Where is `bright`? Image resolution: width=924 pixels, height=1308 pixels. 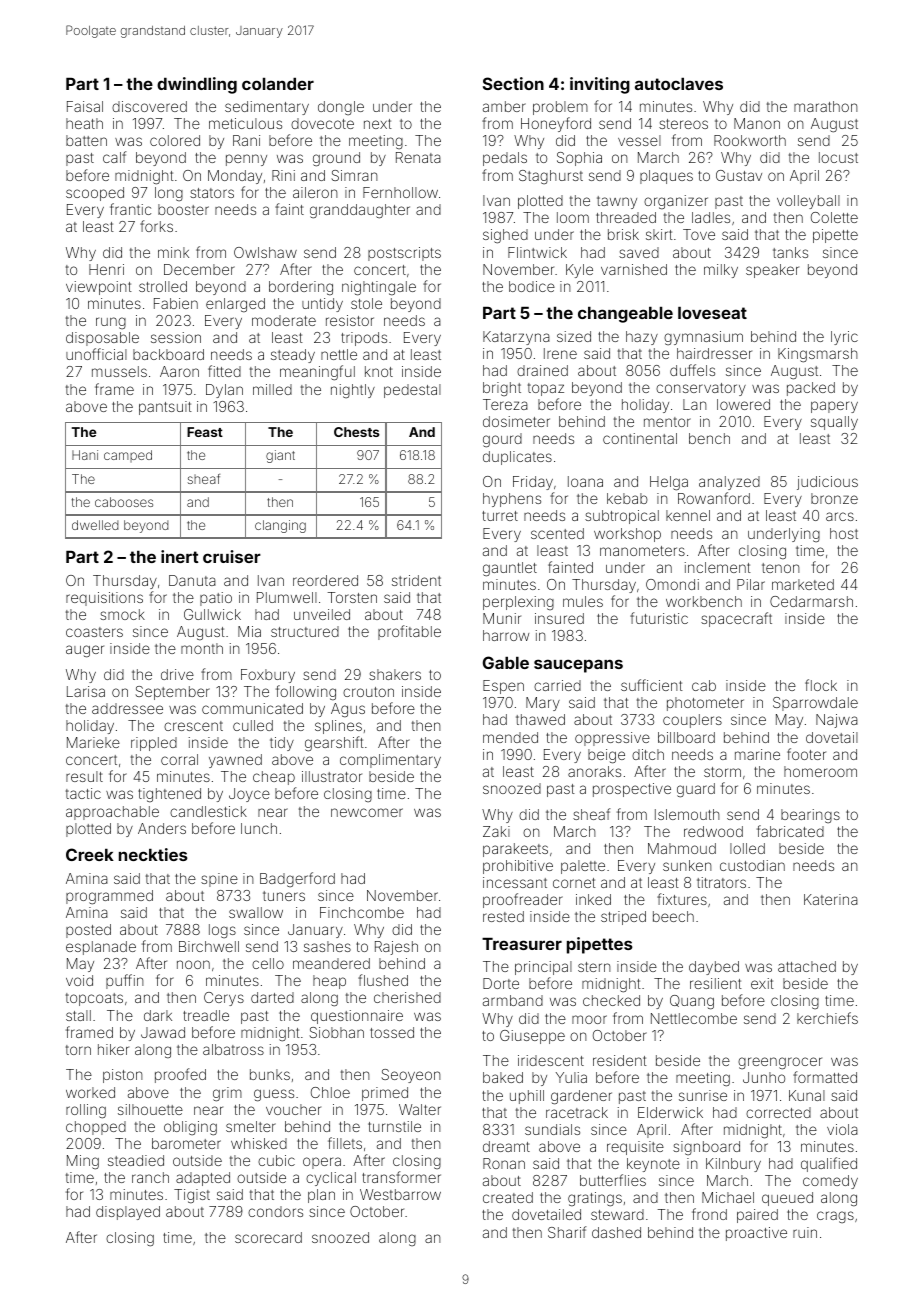
bright is located at coordinates (502, 389).
